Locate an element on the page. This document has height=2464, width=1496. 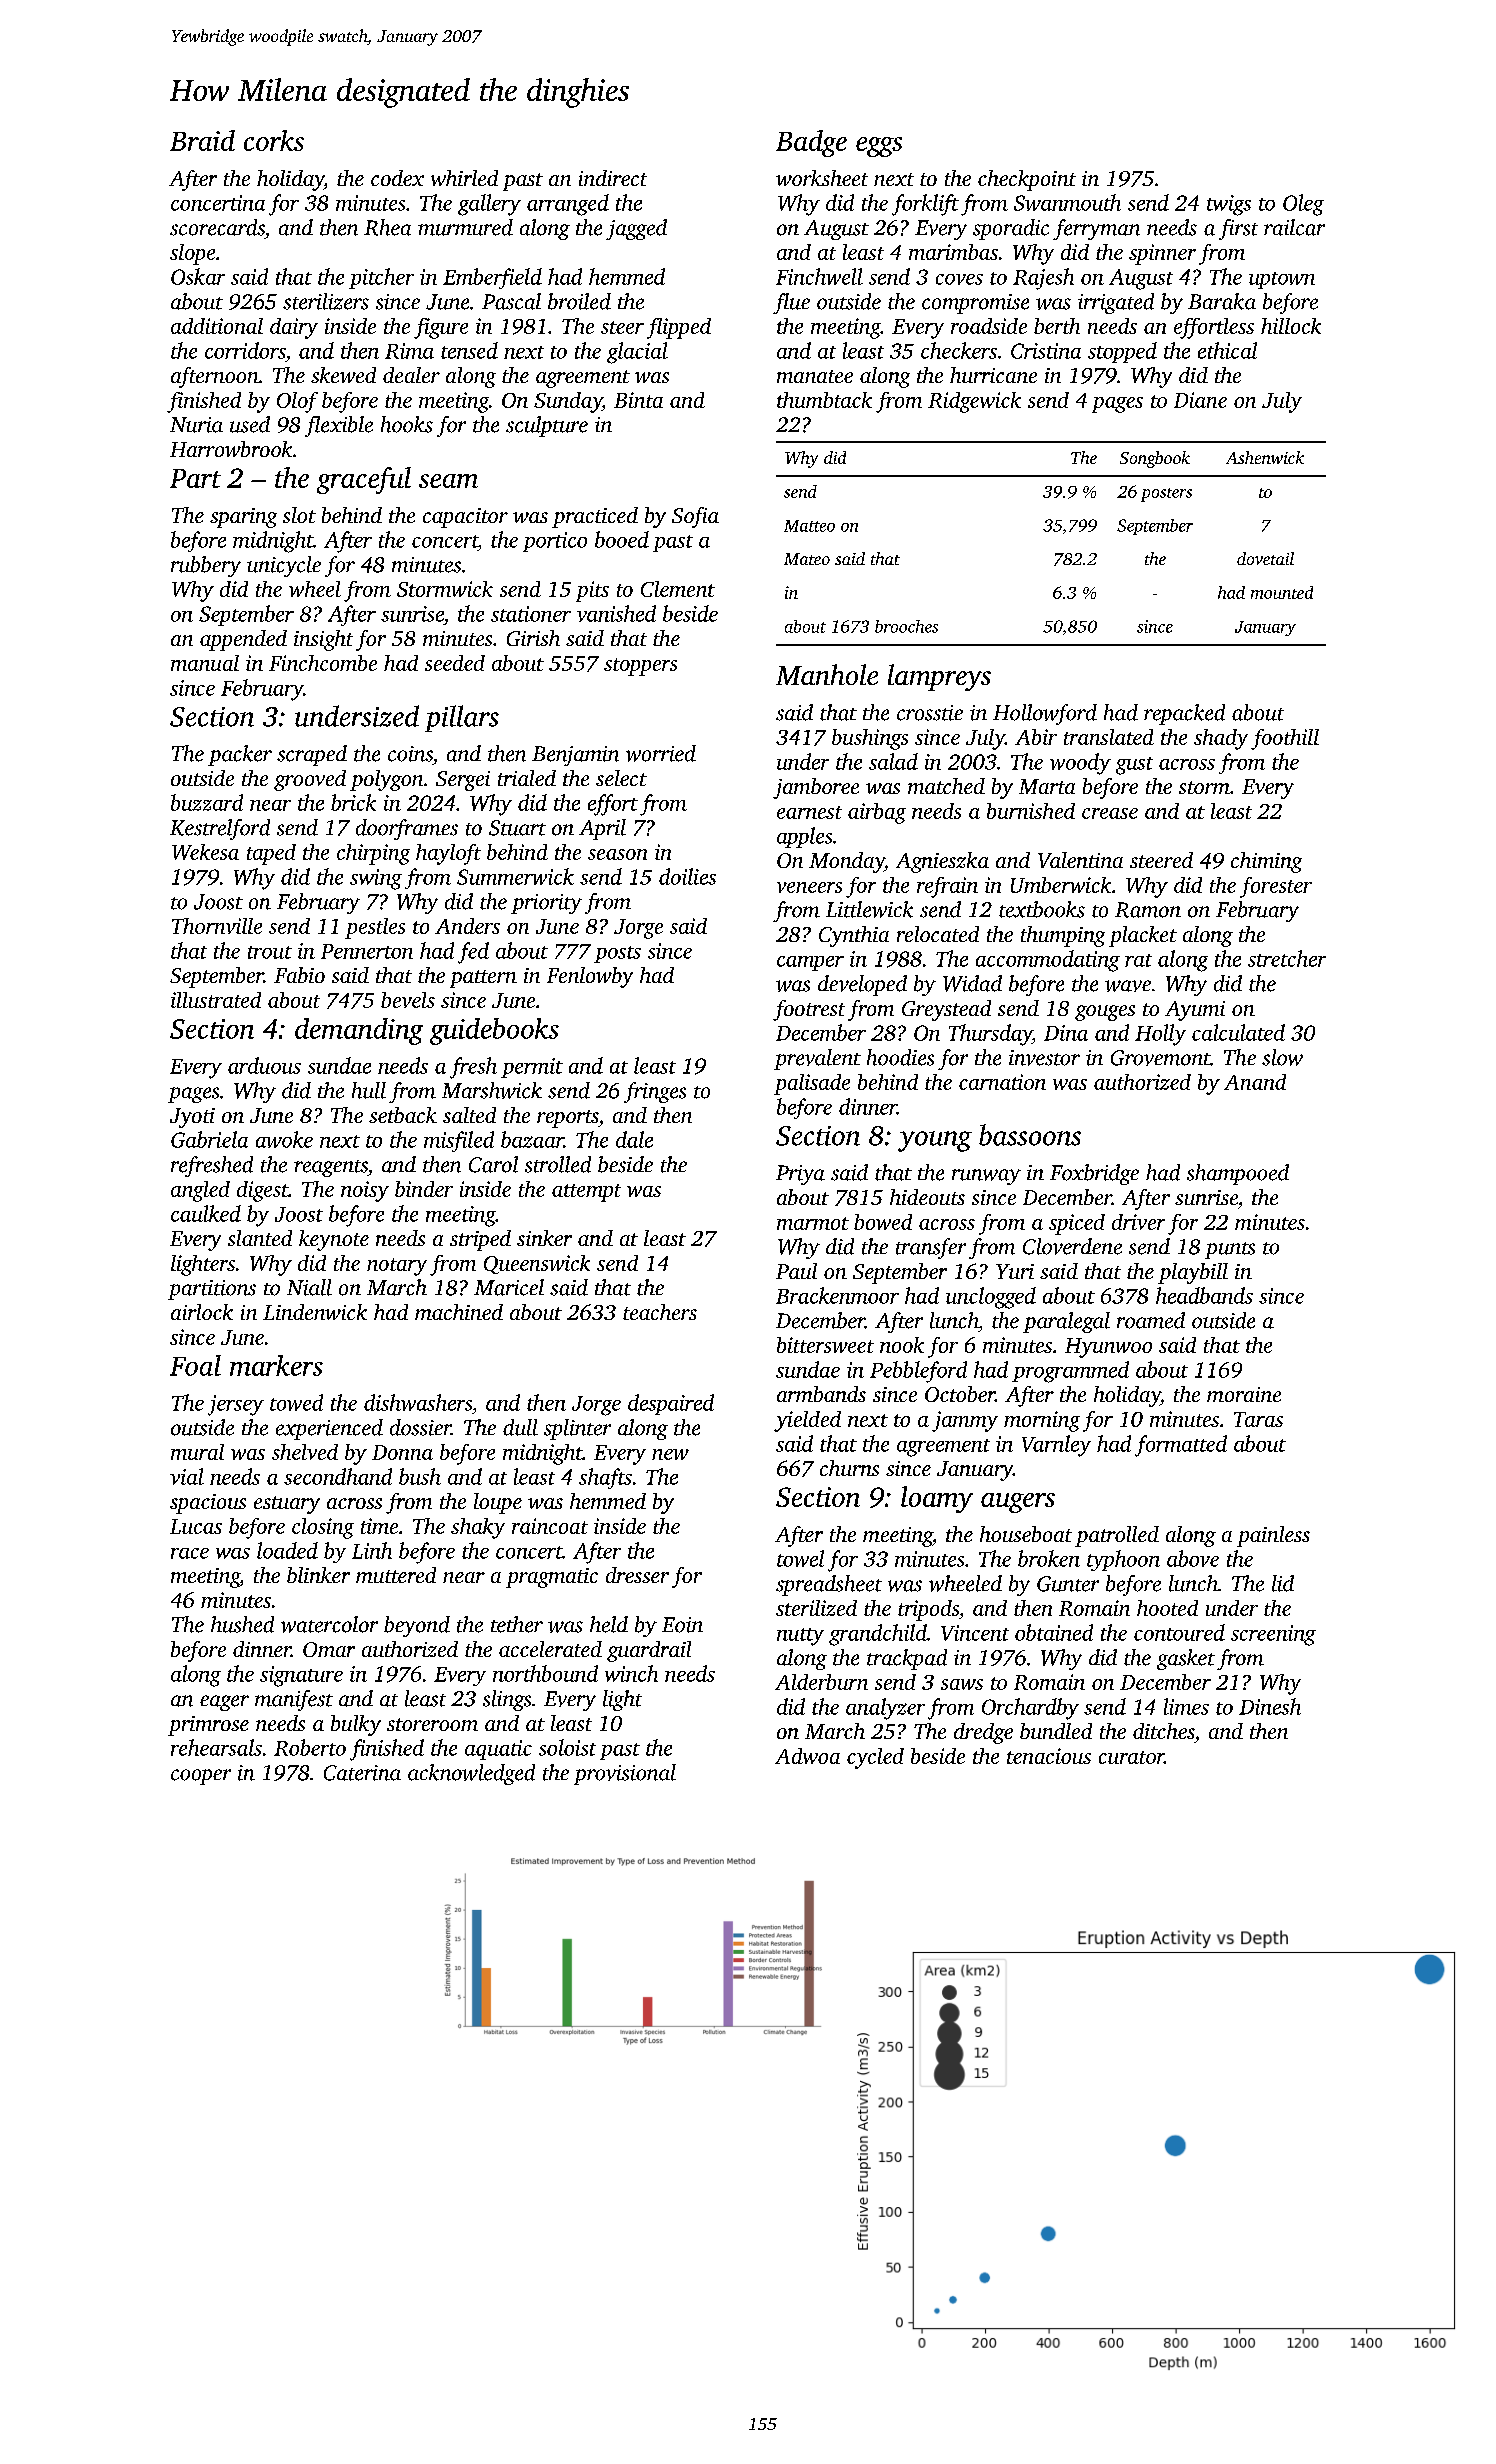
armbands is located at coordinates (821, 1394).
